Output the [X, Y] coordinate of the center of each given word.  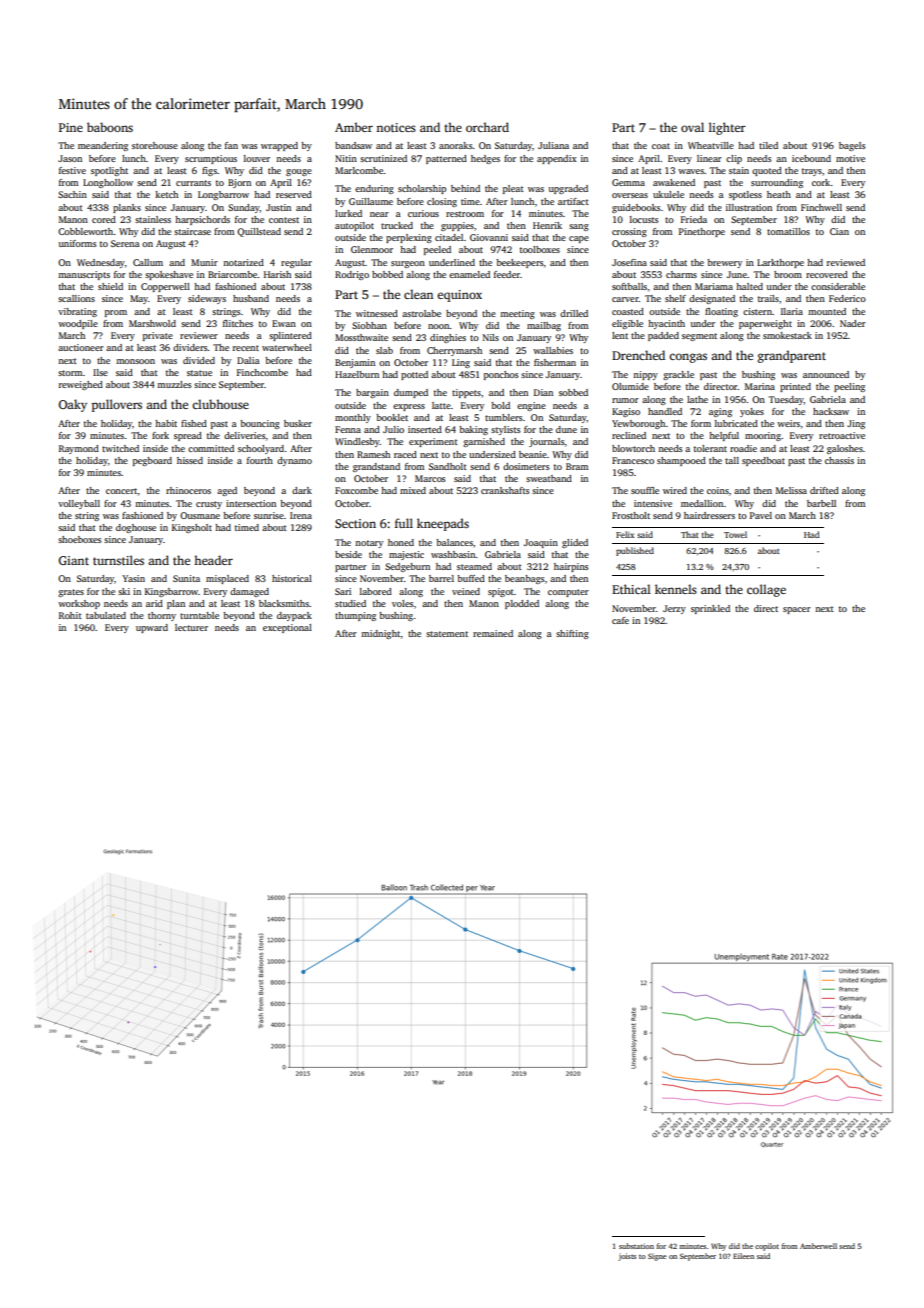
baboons [110, 127]
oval [692, 127]
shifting [572, 634]
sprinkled [710, 609]
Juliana [553, 145]
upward [152, 628]
